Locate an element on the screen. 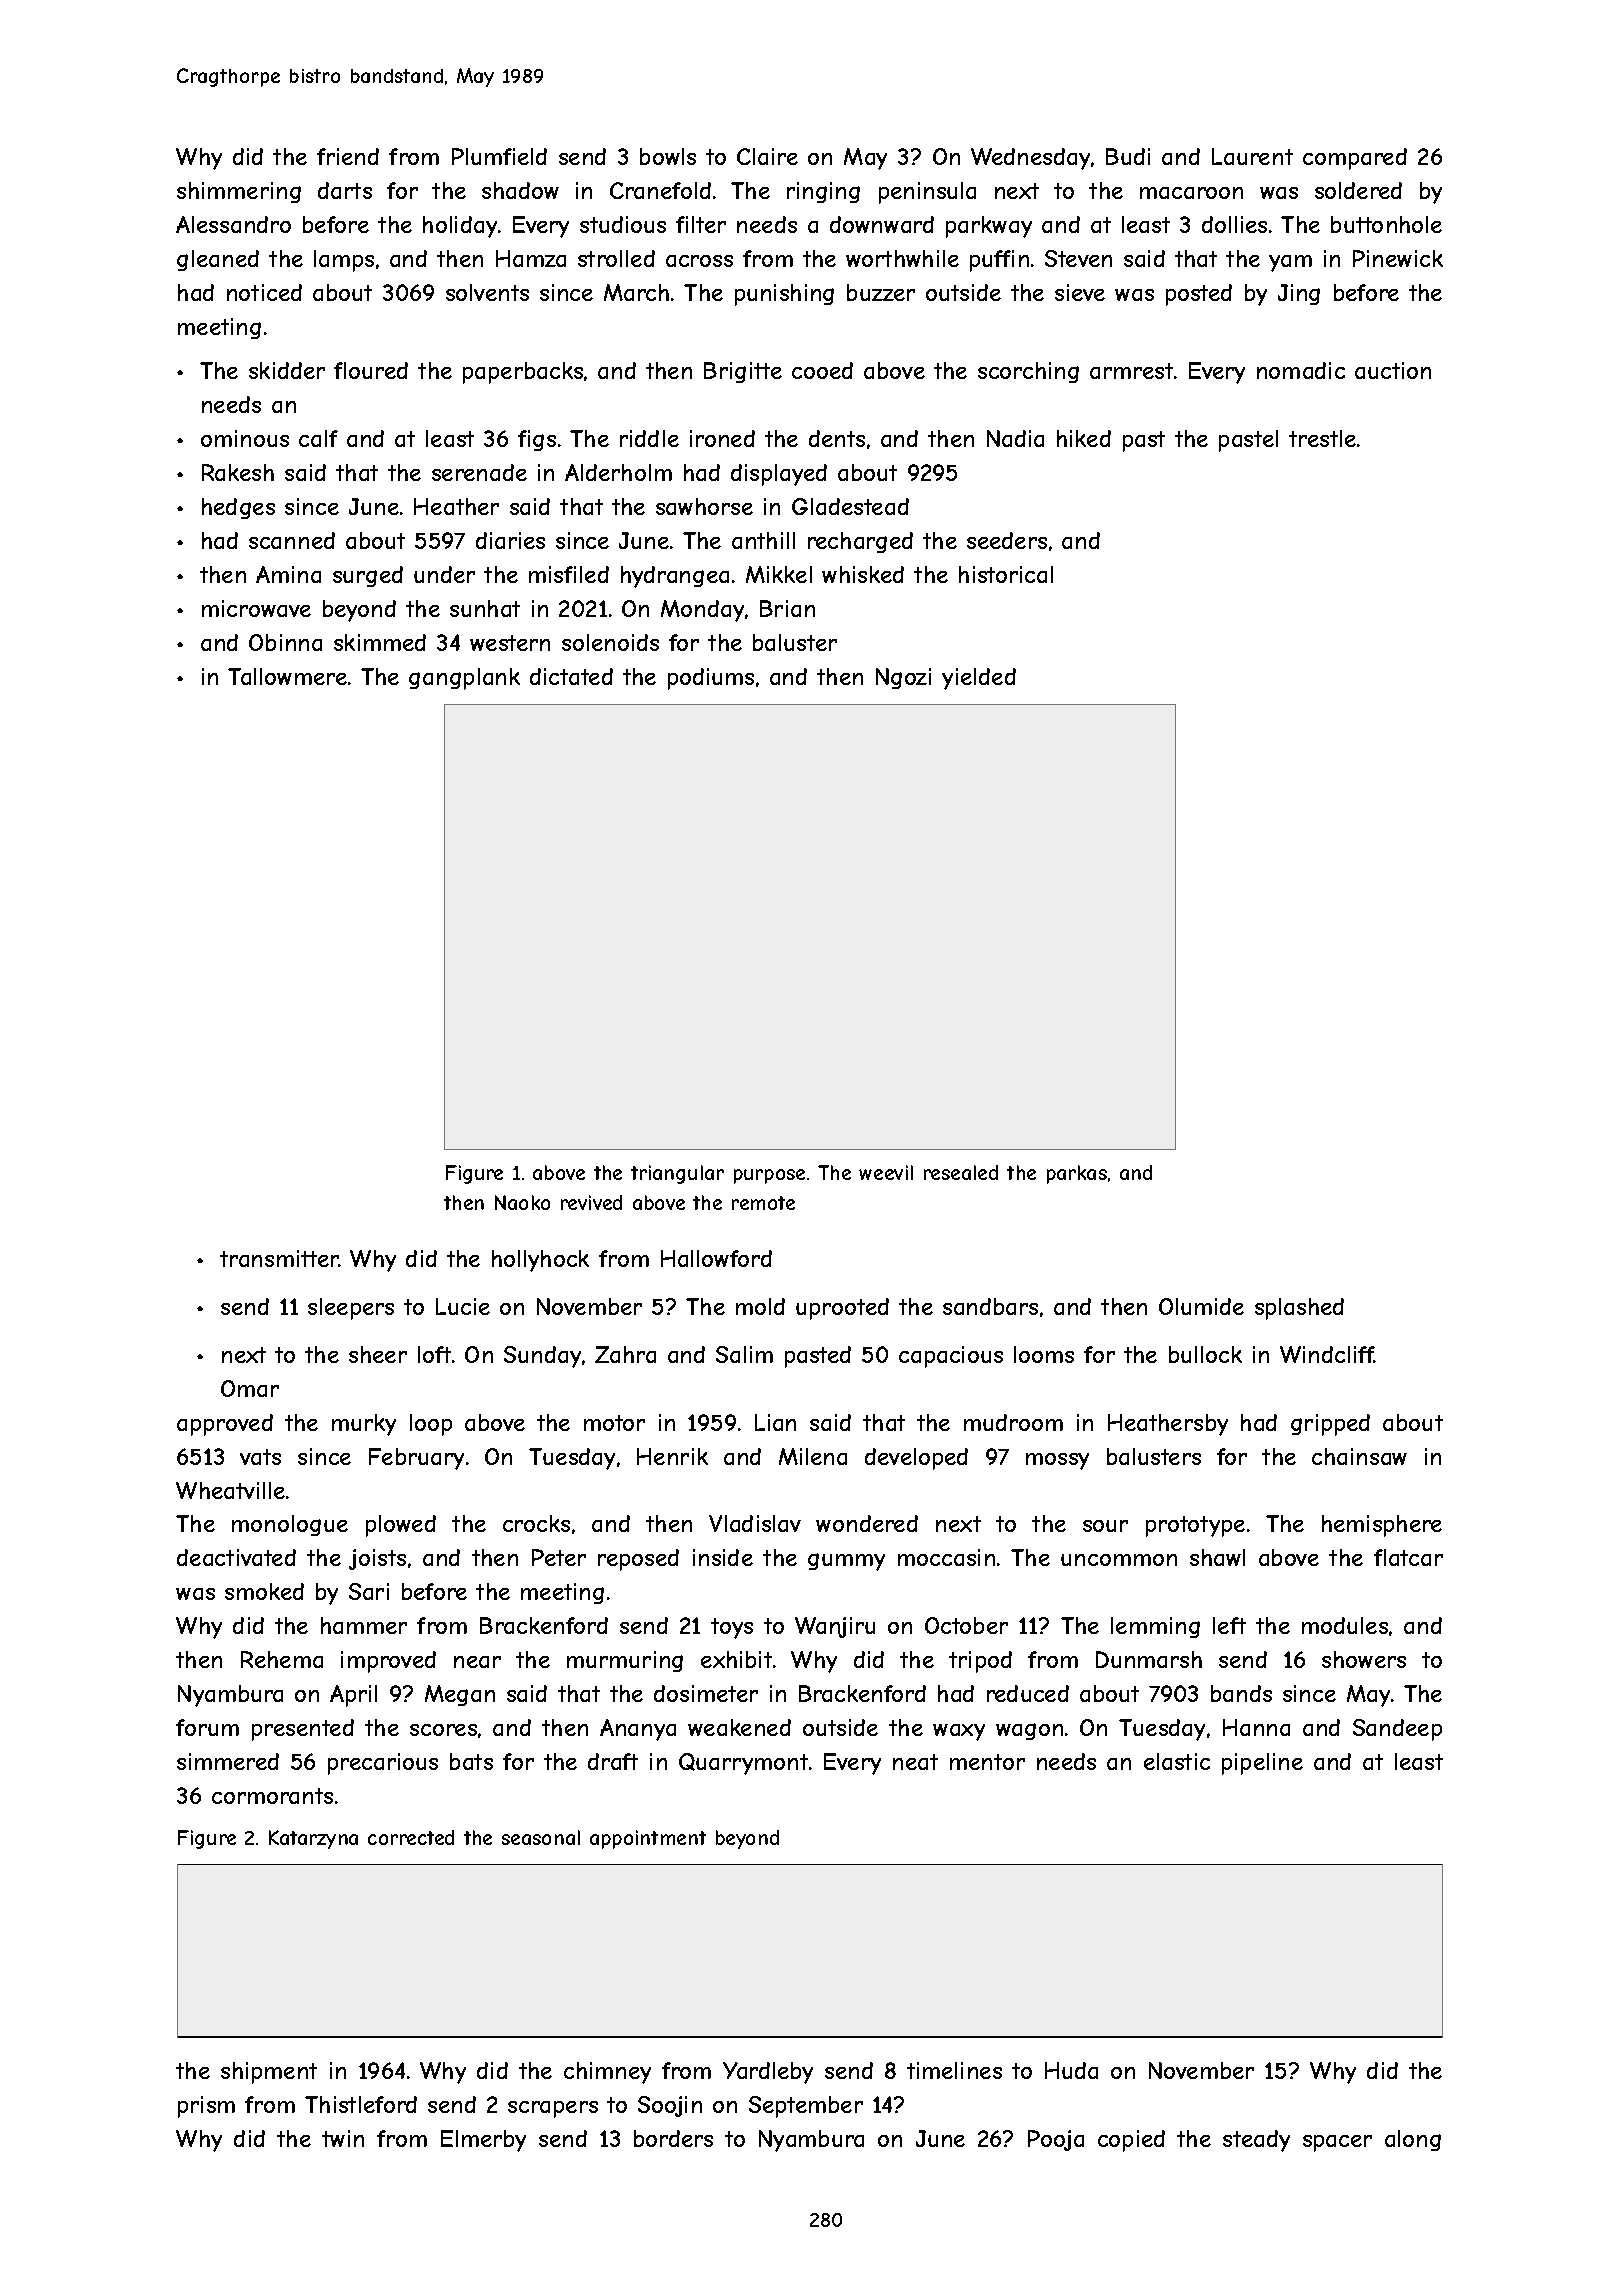  yielded is located at coordinates (979, 679).
